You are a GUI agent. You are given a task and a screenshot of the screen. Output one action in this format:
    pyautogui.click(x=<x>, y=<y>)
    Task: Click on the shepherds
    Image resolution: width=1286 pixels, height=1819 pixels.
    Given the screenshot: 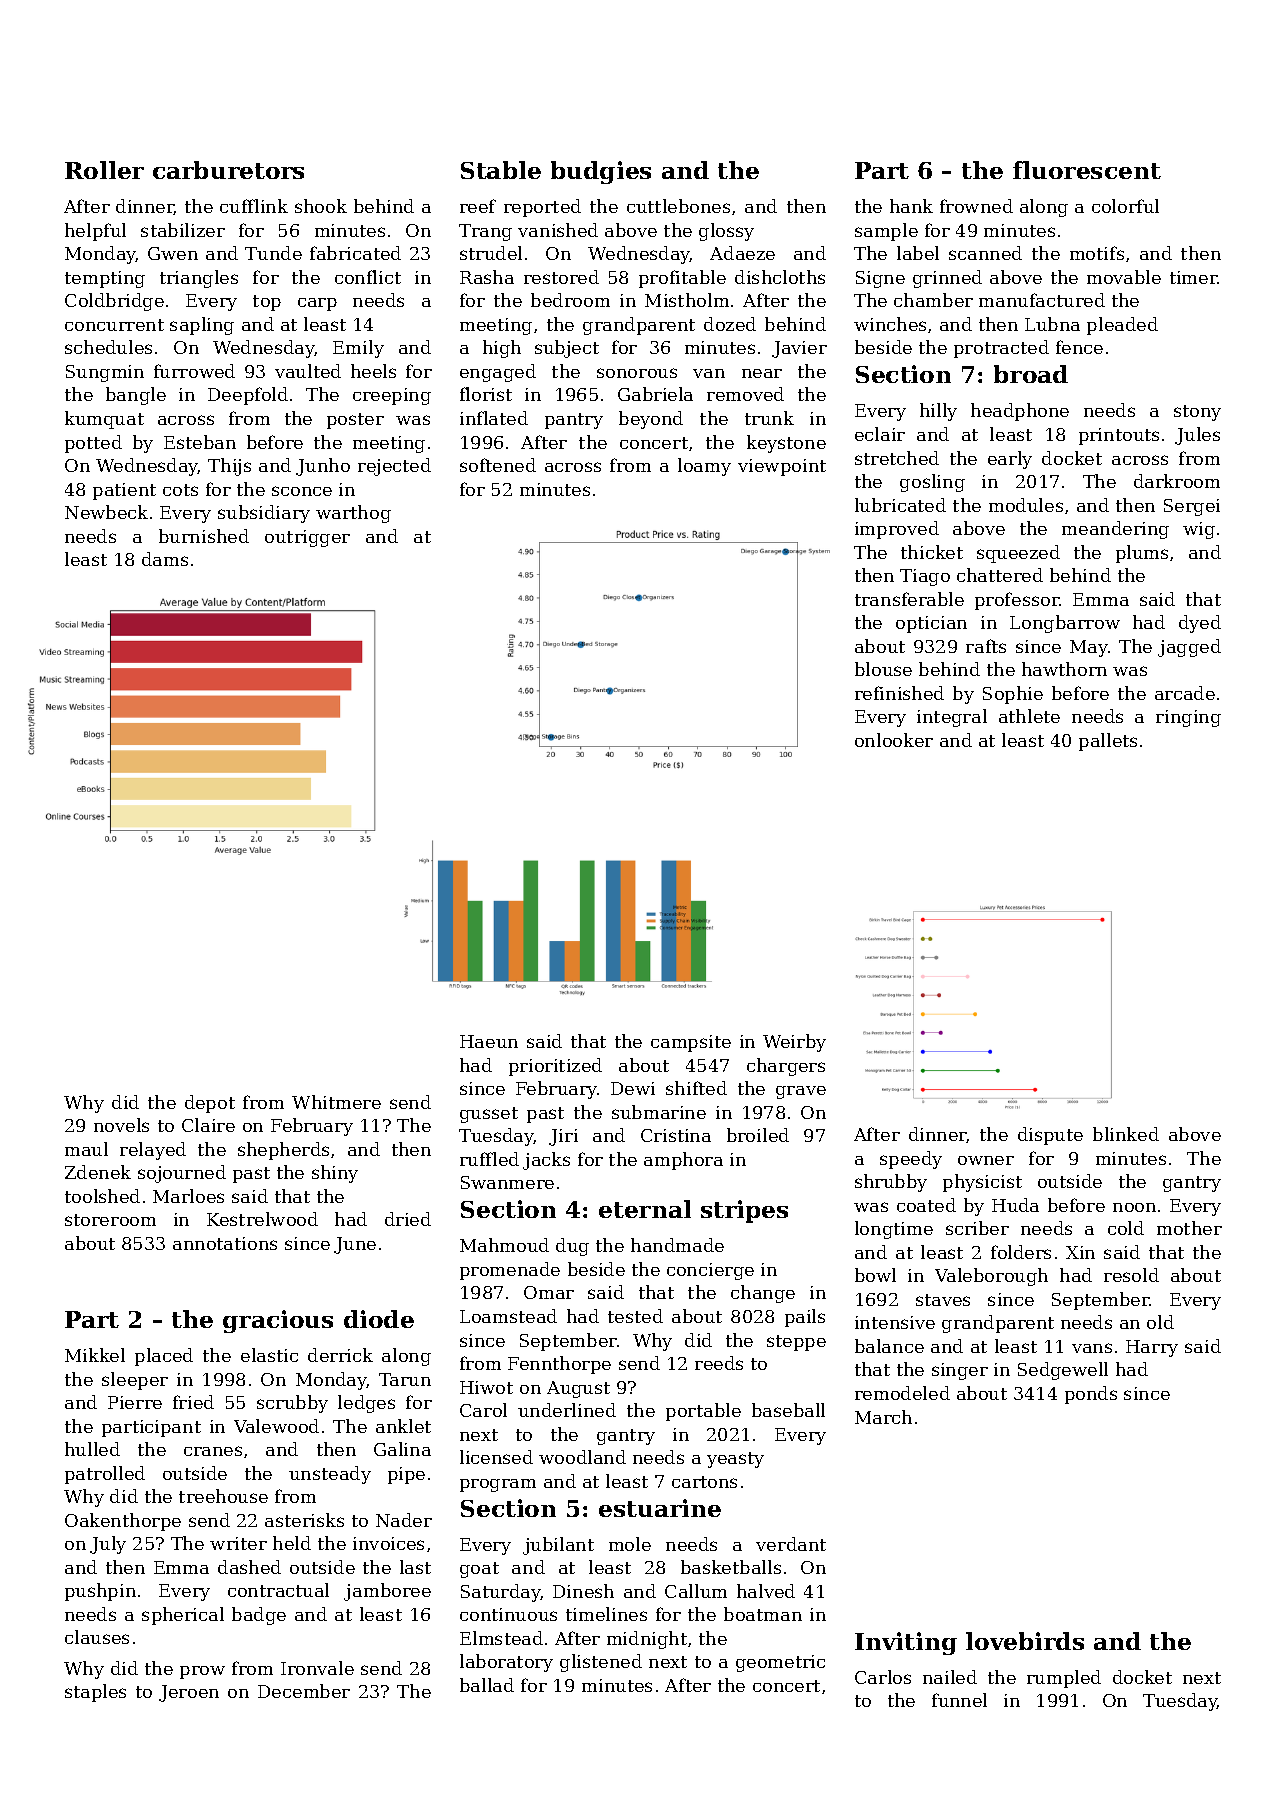 What is the action you would take?
    pyautogui.click(x=283, y=1151)
